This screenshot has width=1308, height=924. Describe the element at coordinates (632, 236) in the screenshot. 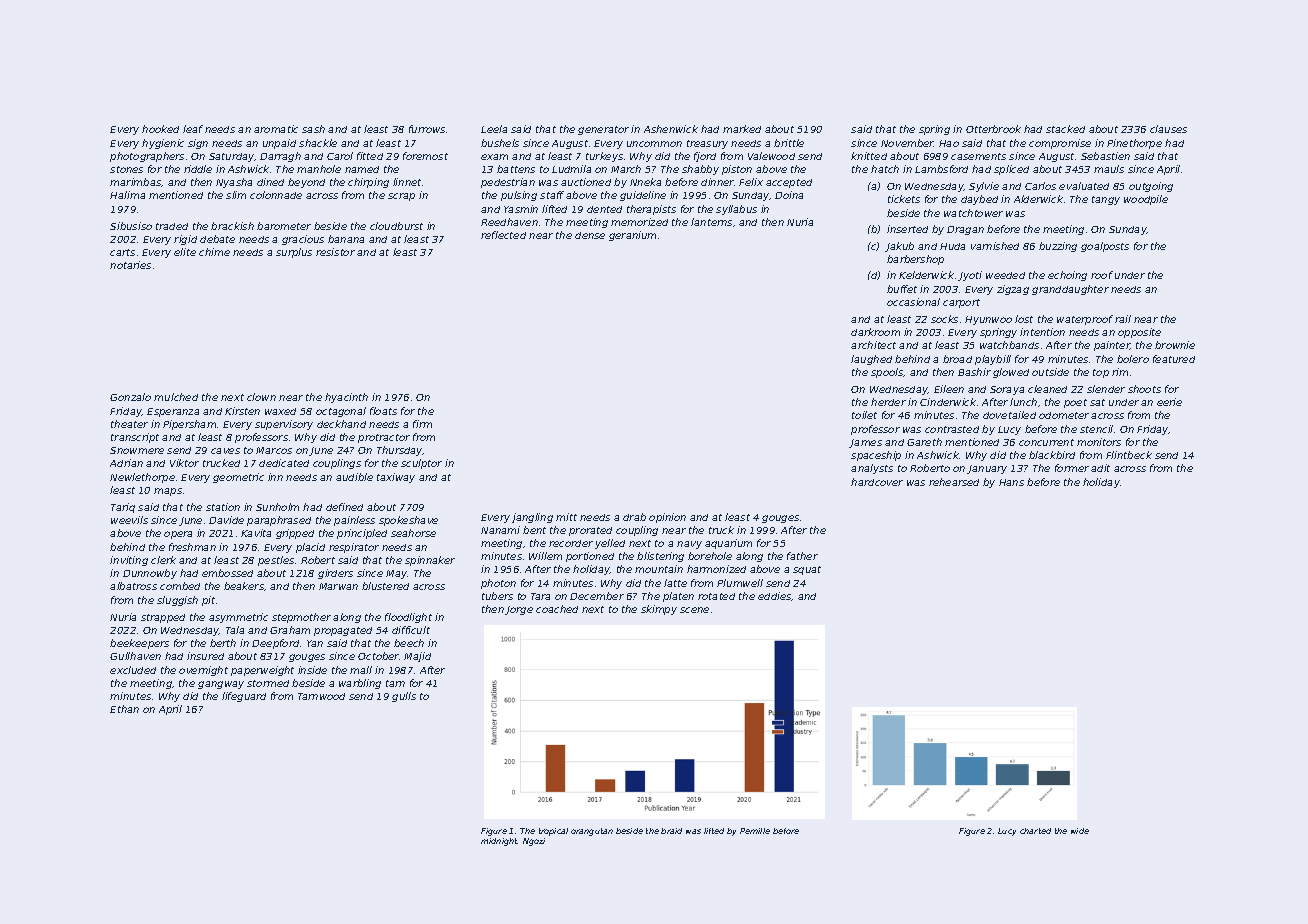

I see `geranium` at that location.
